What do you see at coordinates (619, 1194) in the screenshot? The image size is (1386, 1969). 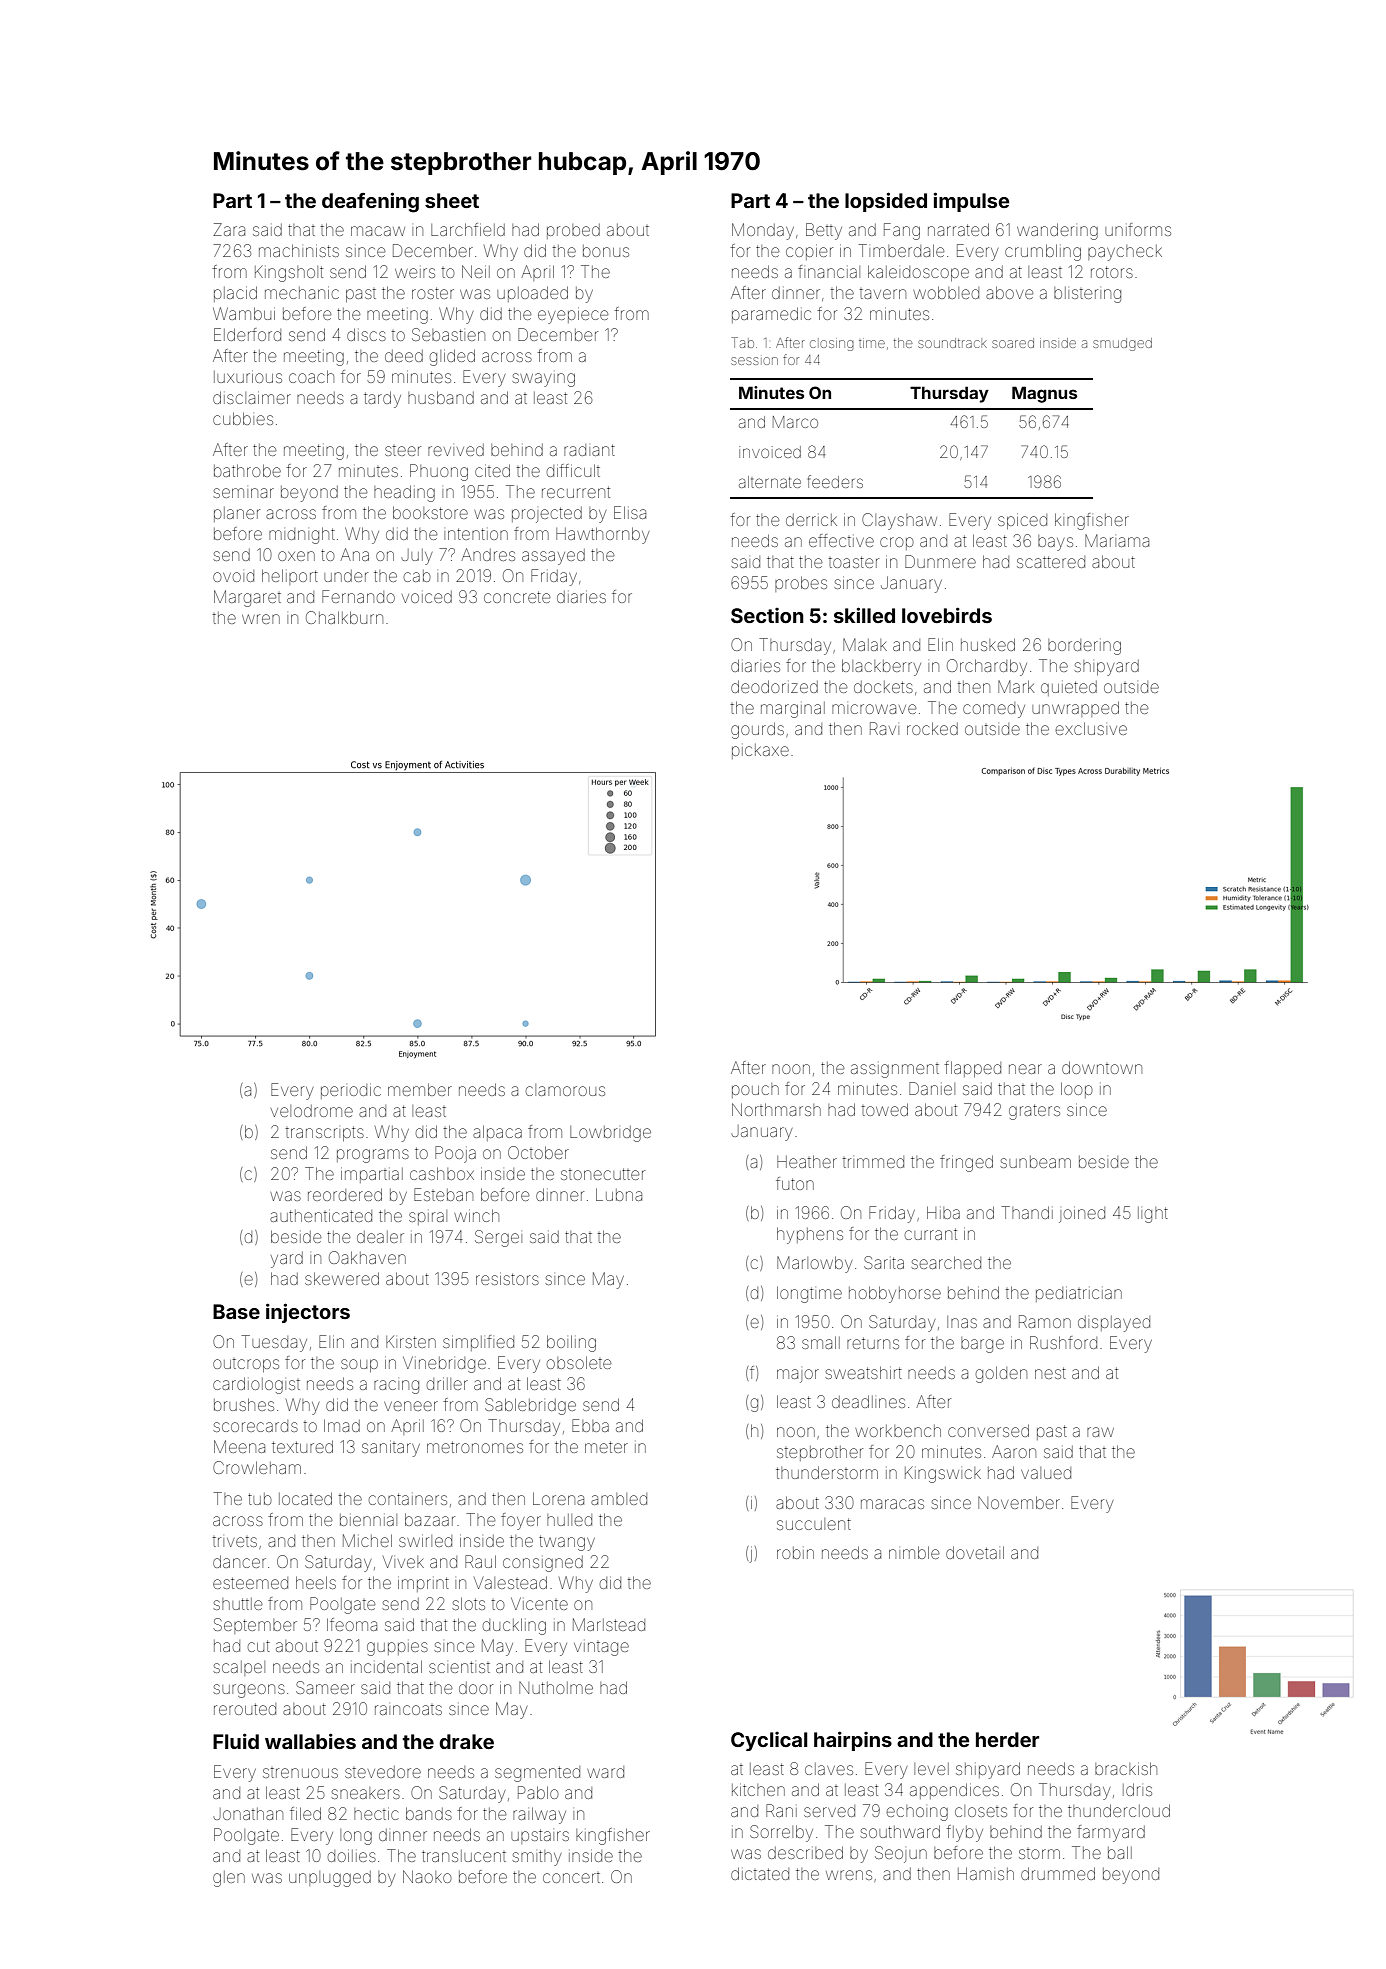 I see `Lubna` at bounding box center [619, 1194].
